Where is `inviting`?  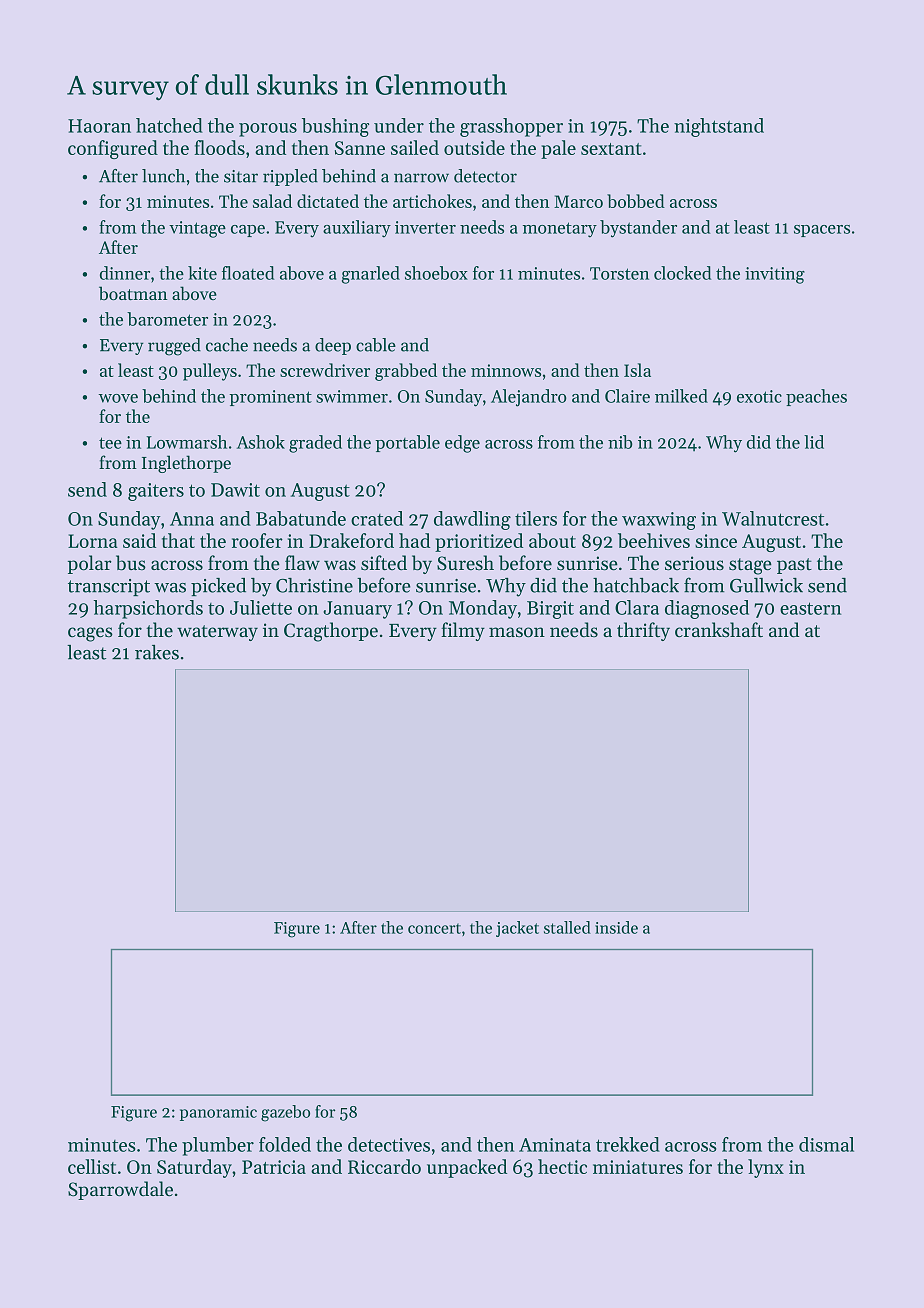 inviting is located at coordinates (775, 275).
